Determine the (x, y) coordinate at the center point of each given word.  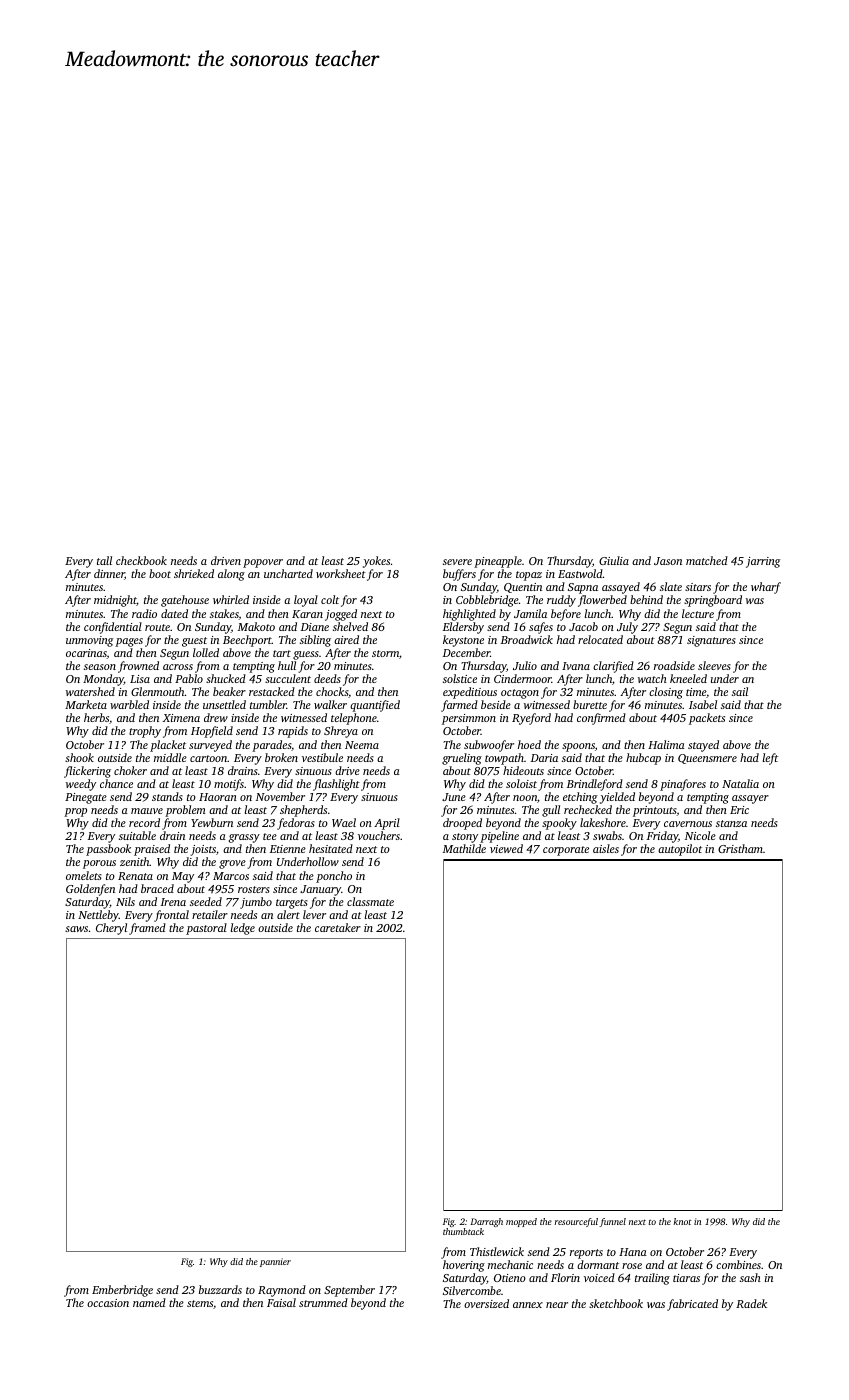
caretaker (338, 927)
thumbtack (463, 1231)
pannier (275, 1262)
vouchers (379, 835)
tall (104, 560)
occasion (108, 1303)
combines (738, 1264)
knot (682, 1221)
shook (79, 757)
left (770, 759)
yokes (376, 562)
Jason (668, 561)
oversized (486, 1303)
